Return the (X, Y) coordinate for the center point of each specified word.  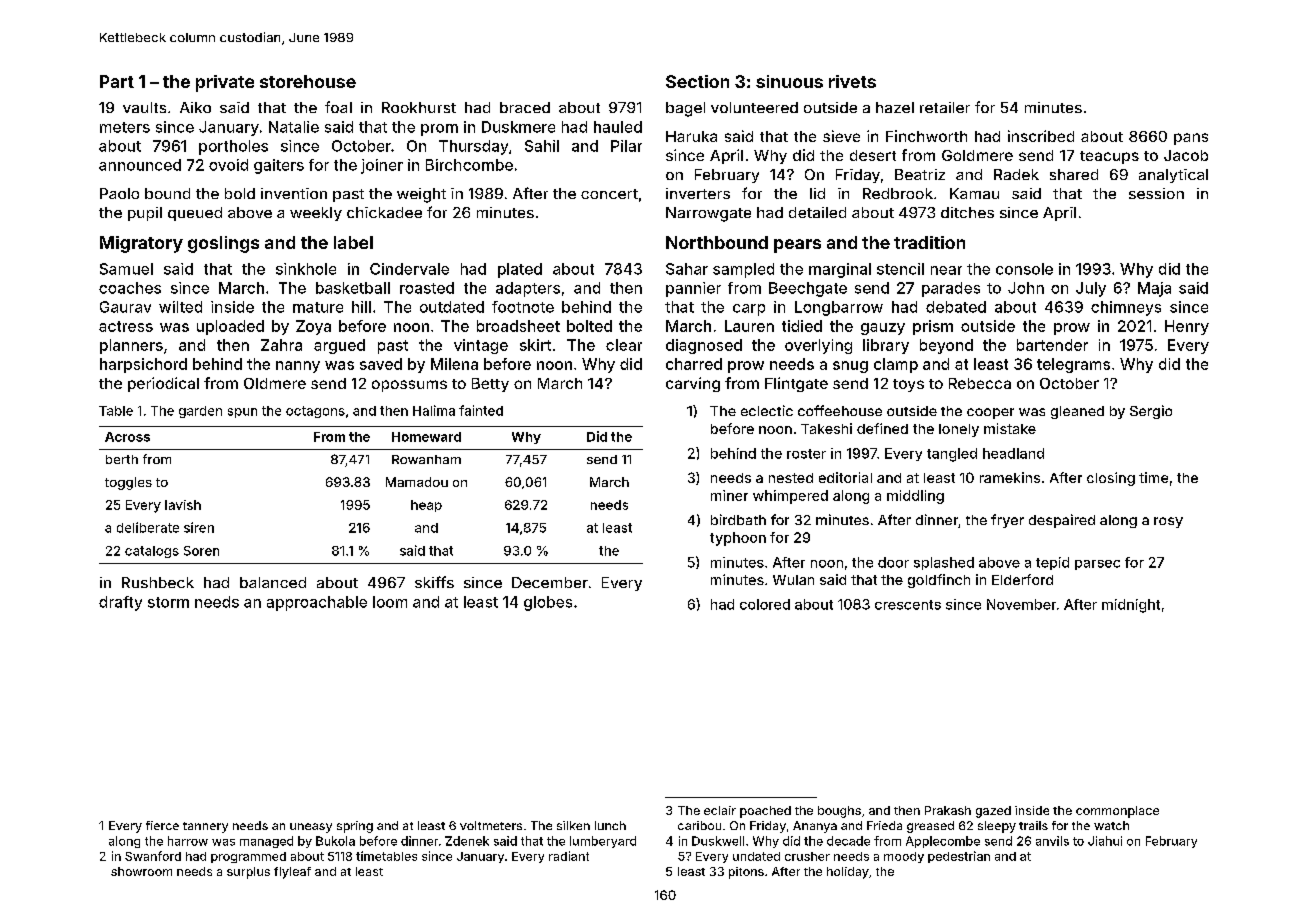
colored (765, 604)
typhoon (738, 539)
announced (140, 165)
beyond (946, 346)
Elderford (1022, 579)
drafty (120, 603)
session (1156, 193)
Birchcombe (469, 165)
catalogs (152, 552)
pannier (693, 289)
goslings (223, 244)
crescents (908, 605)
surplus (248, 873)
